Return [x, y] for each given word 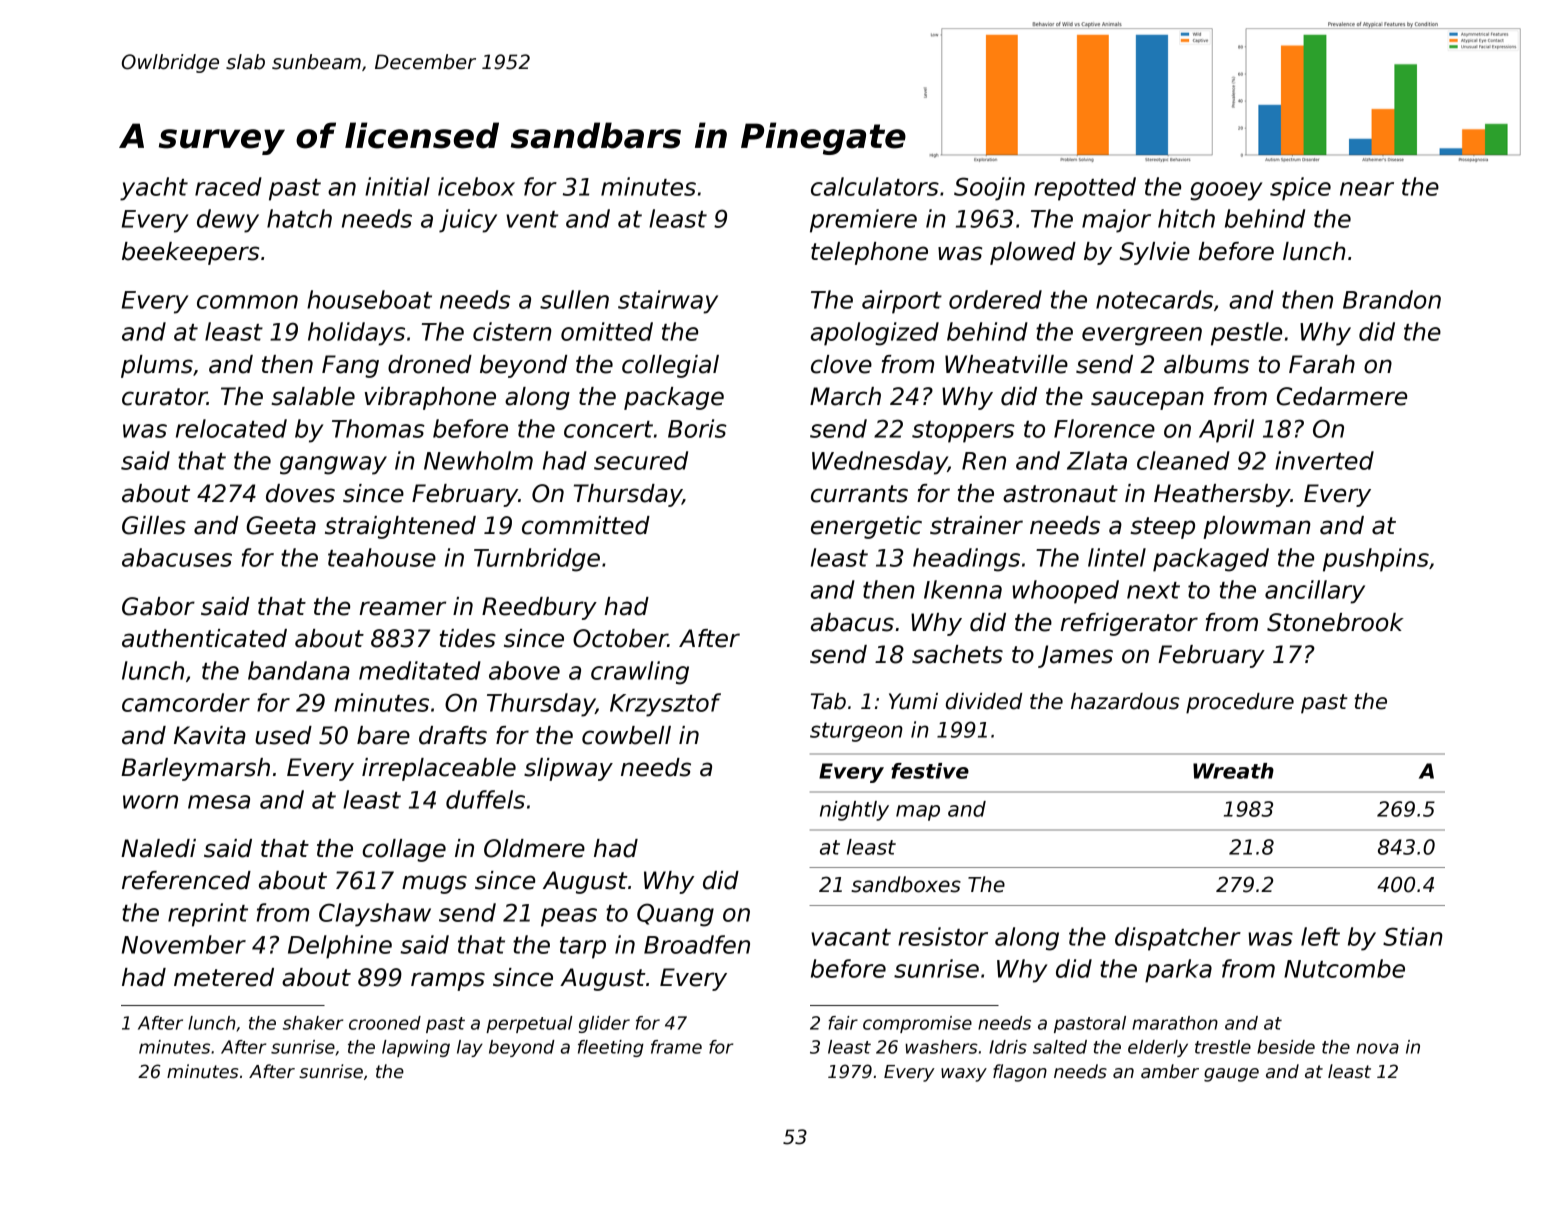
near [1367, 189]
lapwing [416, 1048]
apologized [875, 334]
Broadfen [697, 944]
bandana [299, 670]
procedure [1240, 703]
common [247, 302]
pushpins [1376, 560]
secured [641, 460]
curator [164, 397]
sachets [957, 654]
